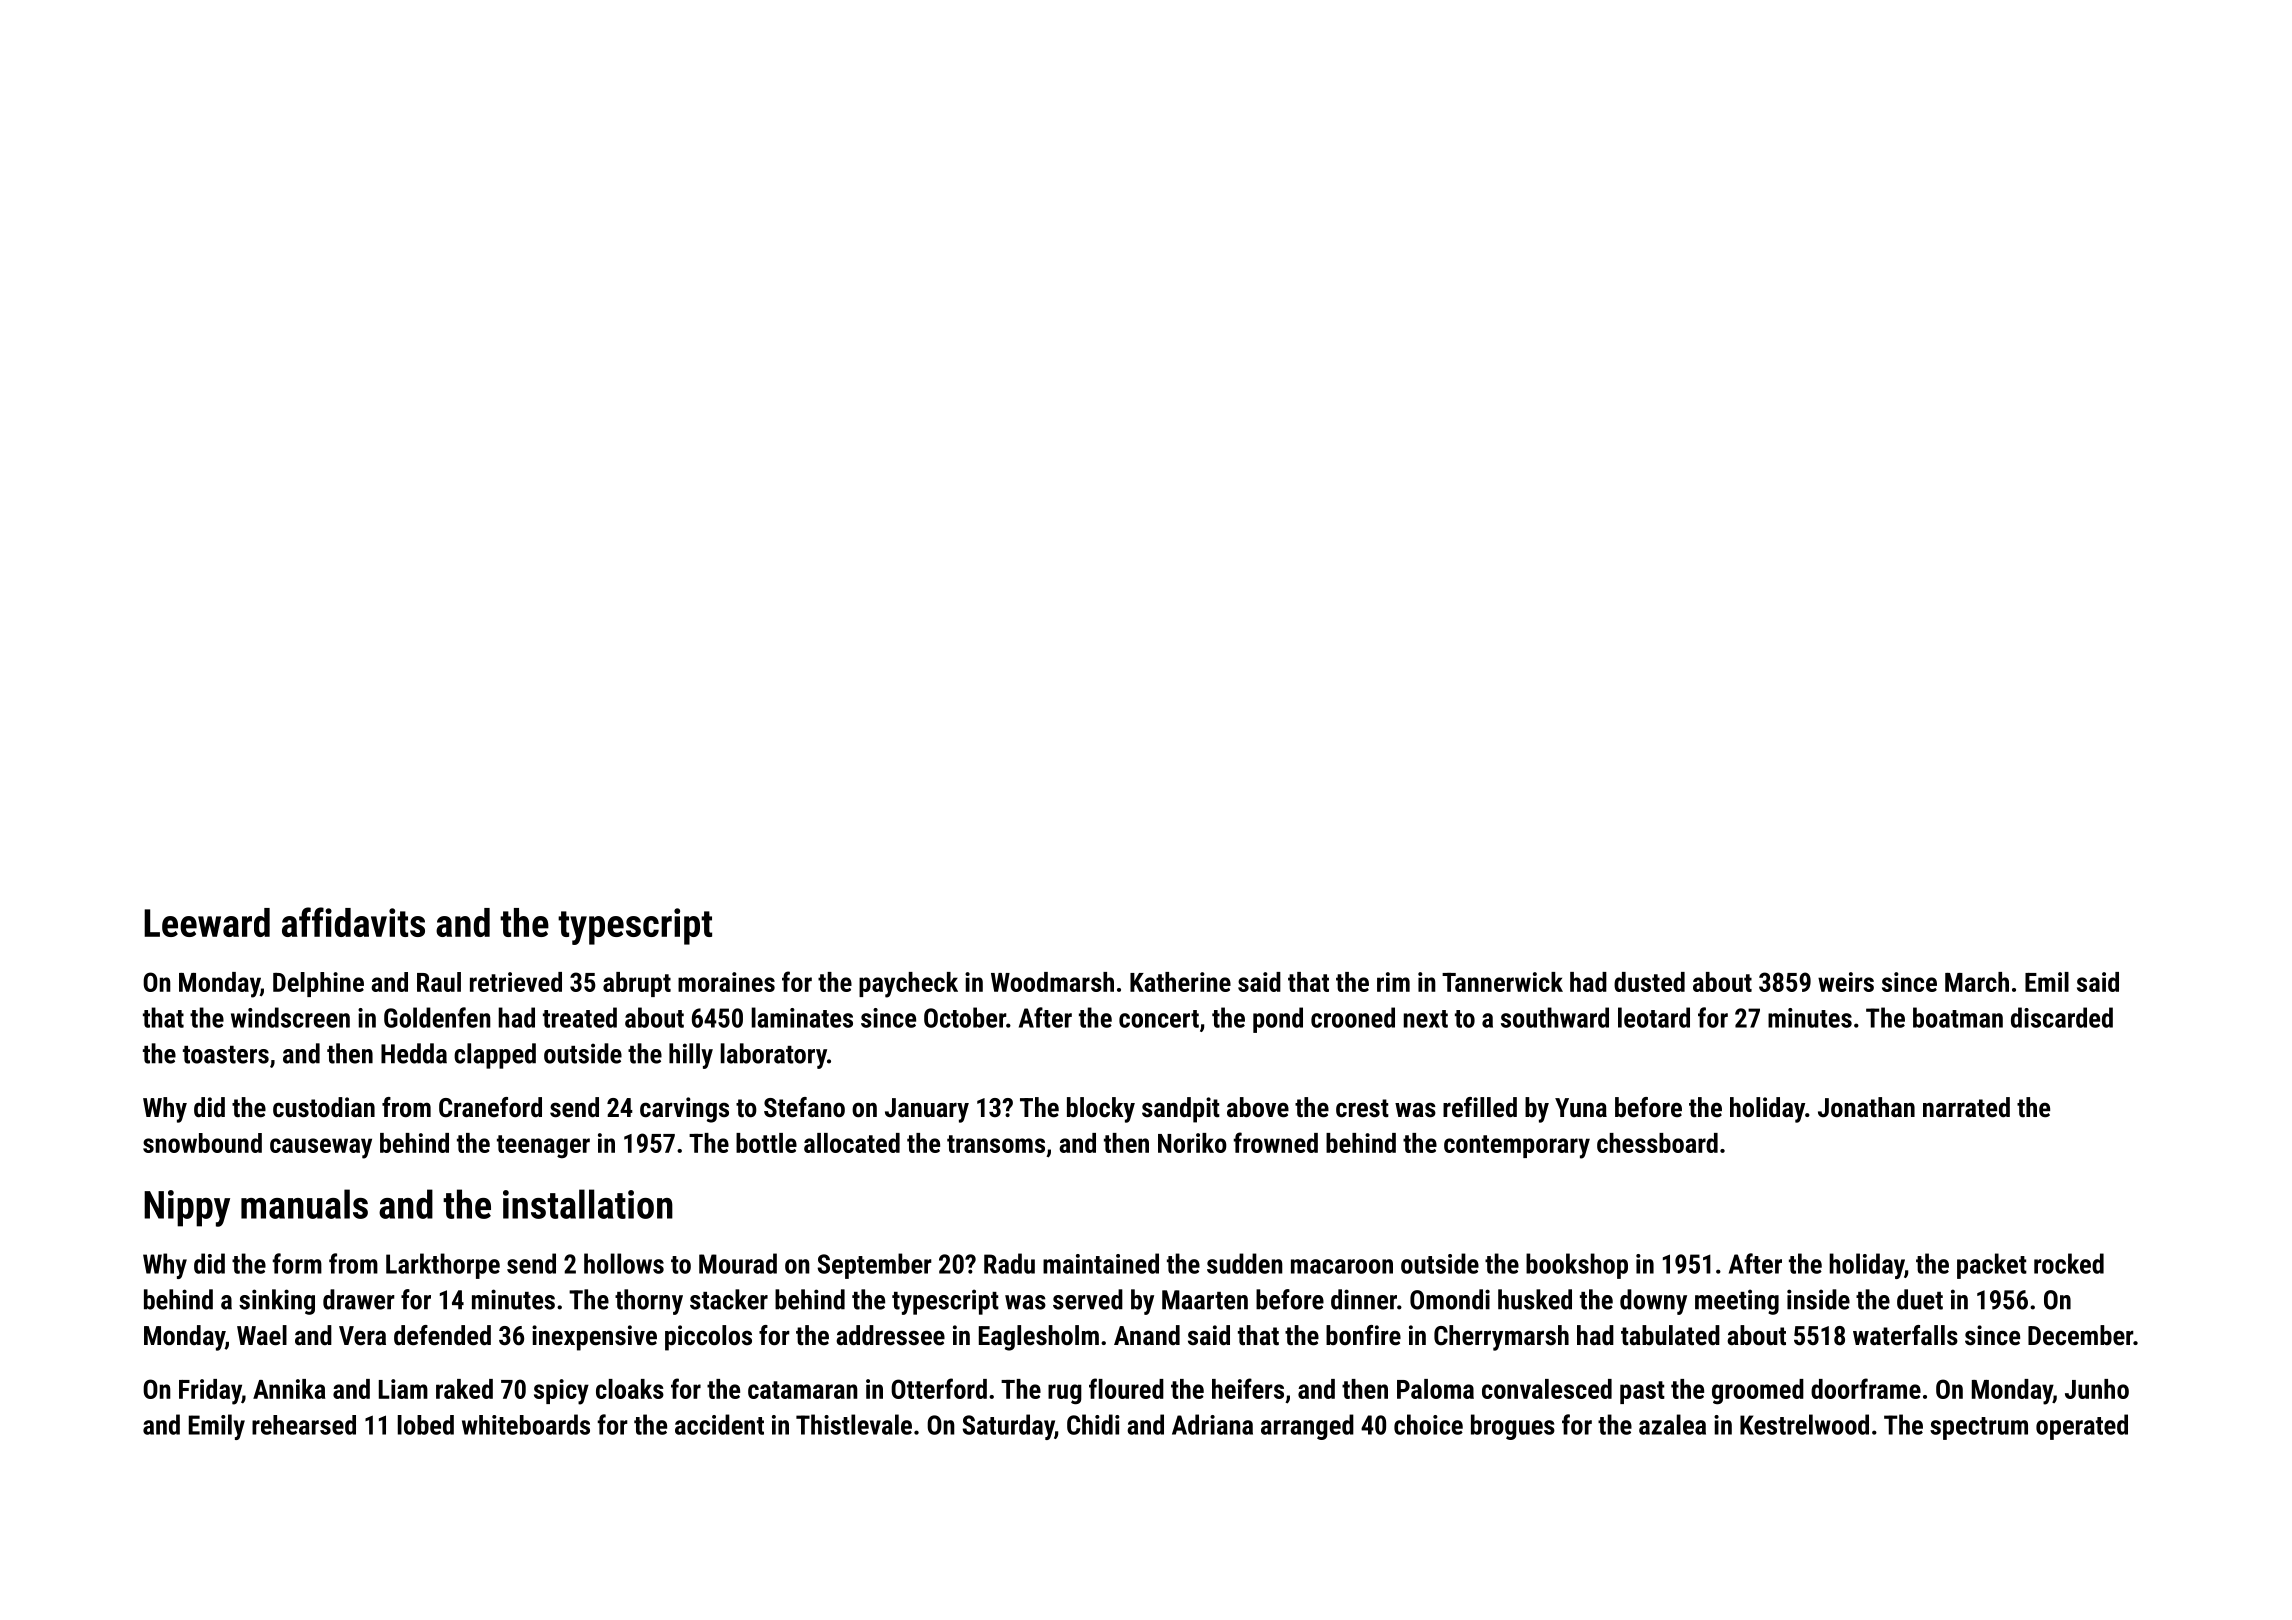 The height and width of the page is (1620, 2292). I want to click on transoms, so click(996, 1144).
